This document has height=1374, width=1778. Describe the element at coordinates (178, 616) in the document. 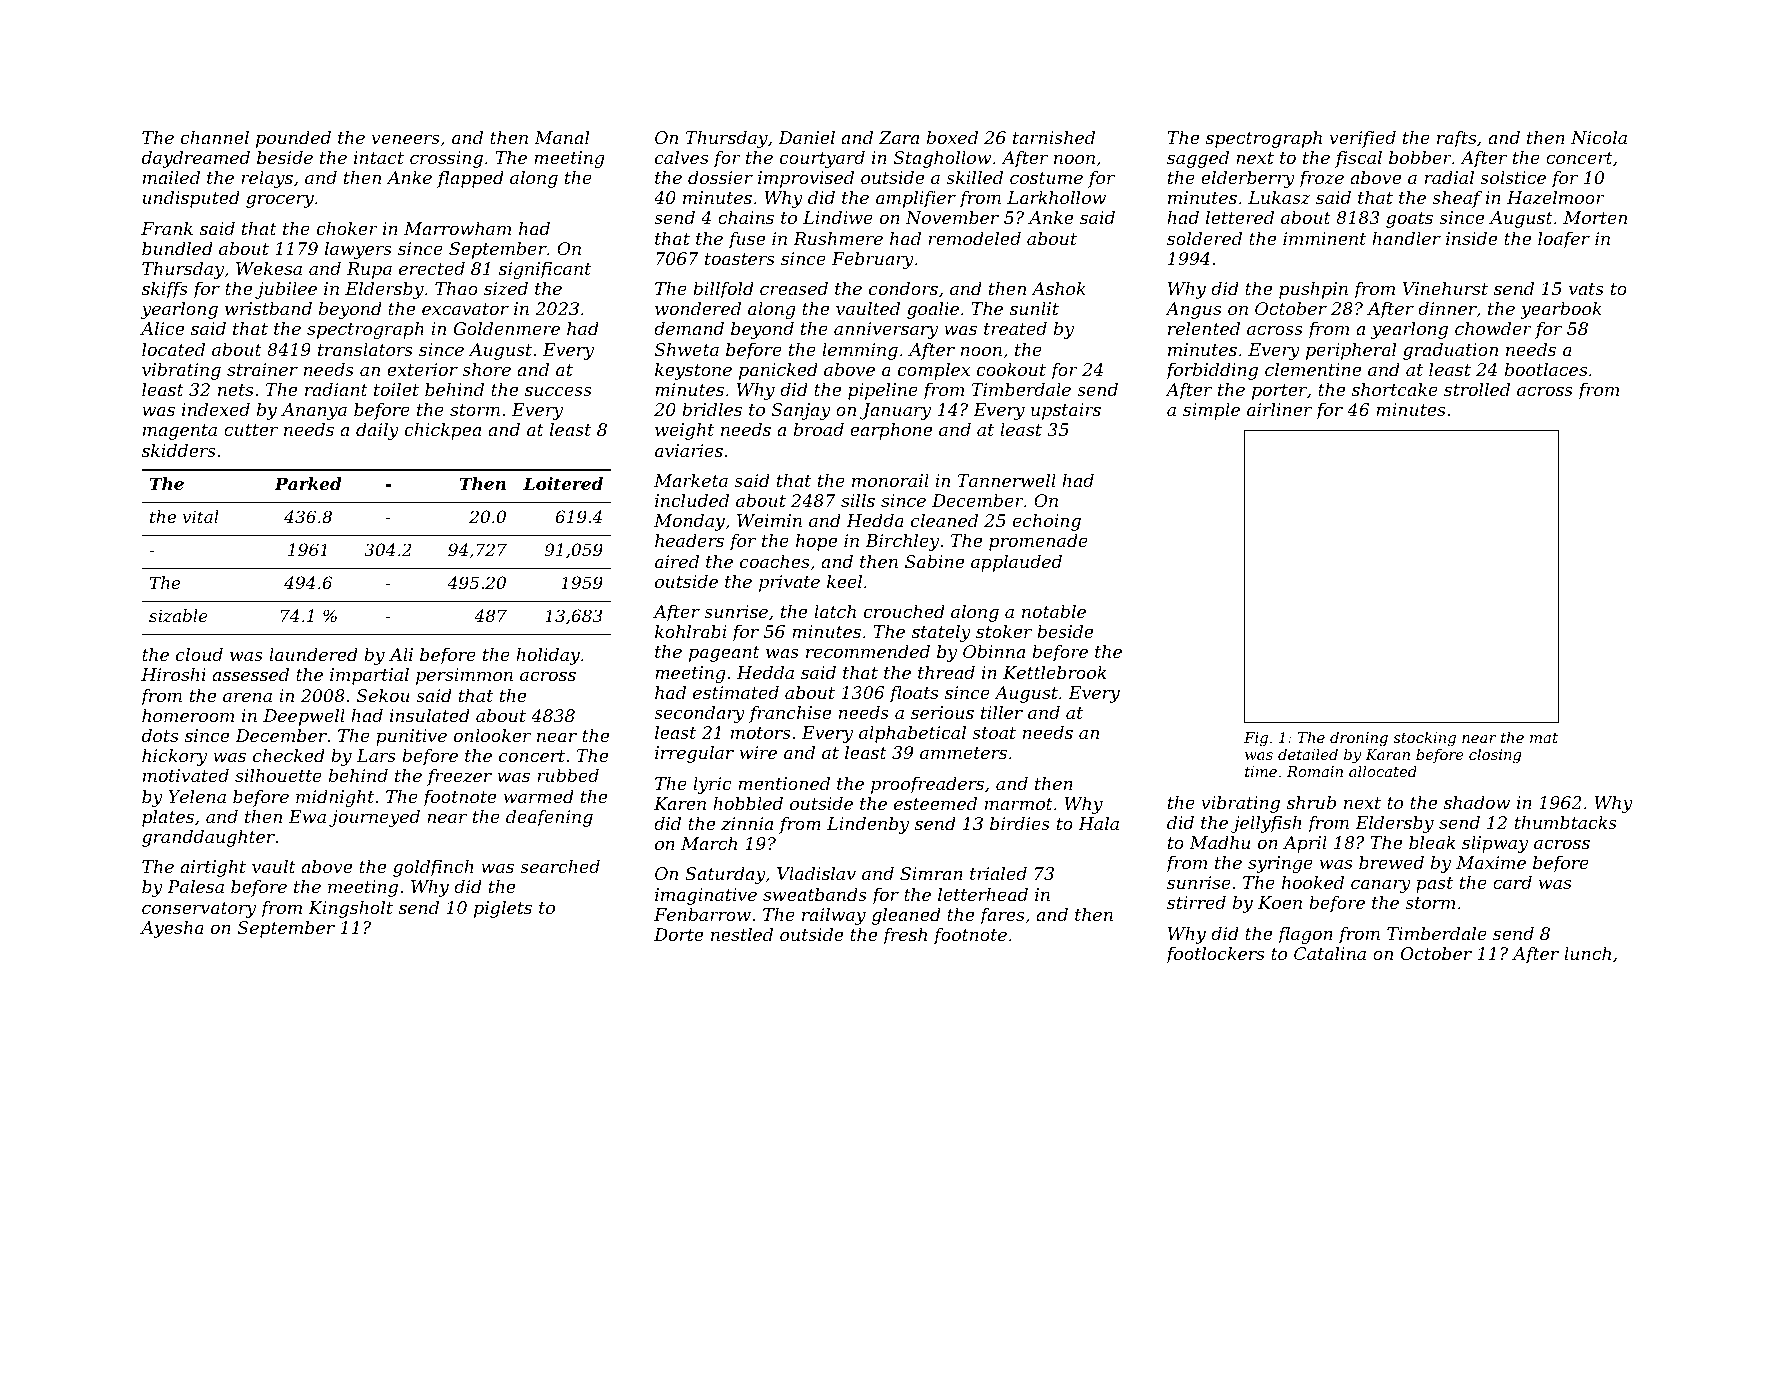

I see `sizable` at that location.
